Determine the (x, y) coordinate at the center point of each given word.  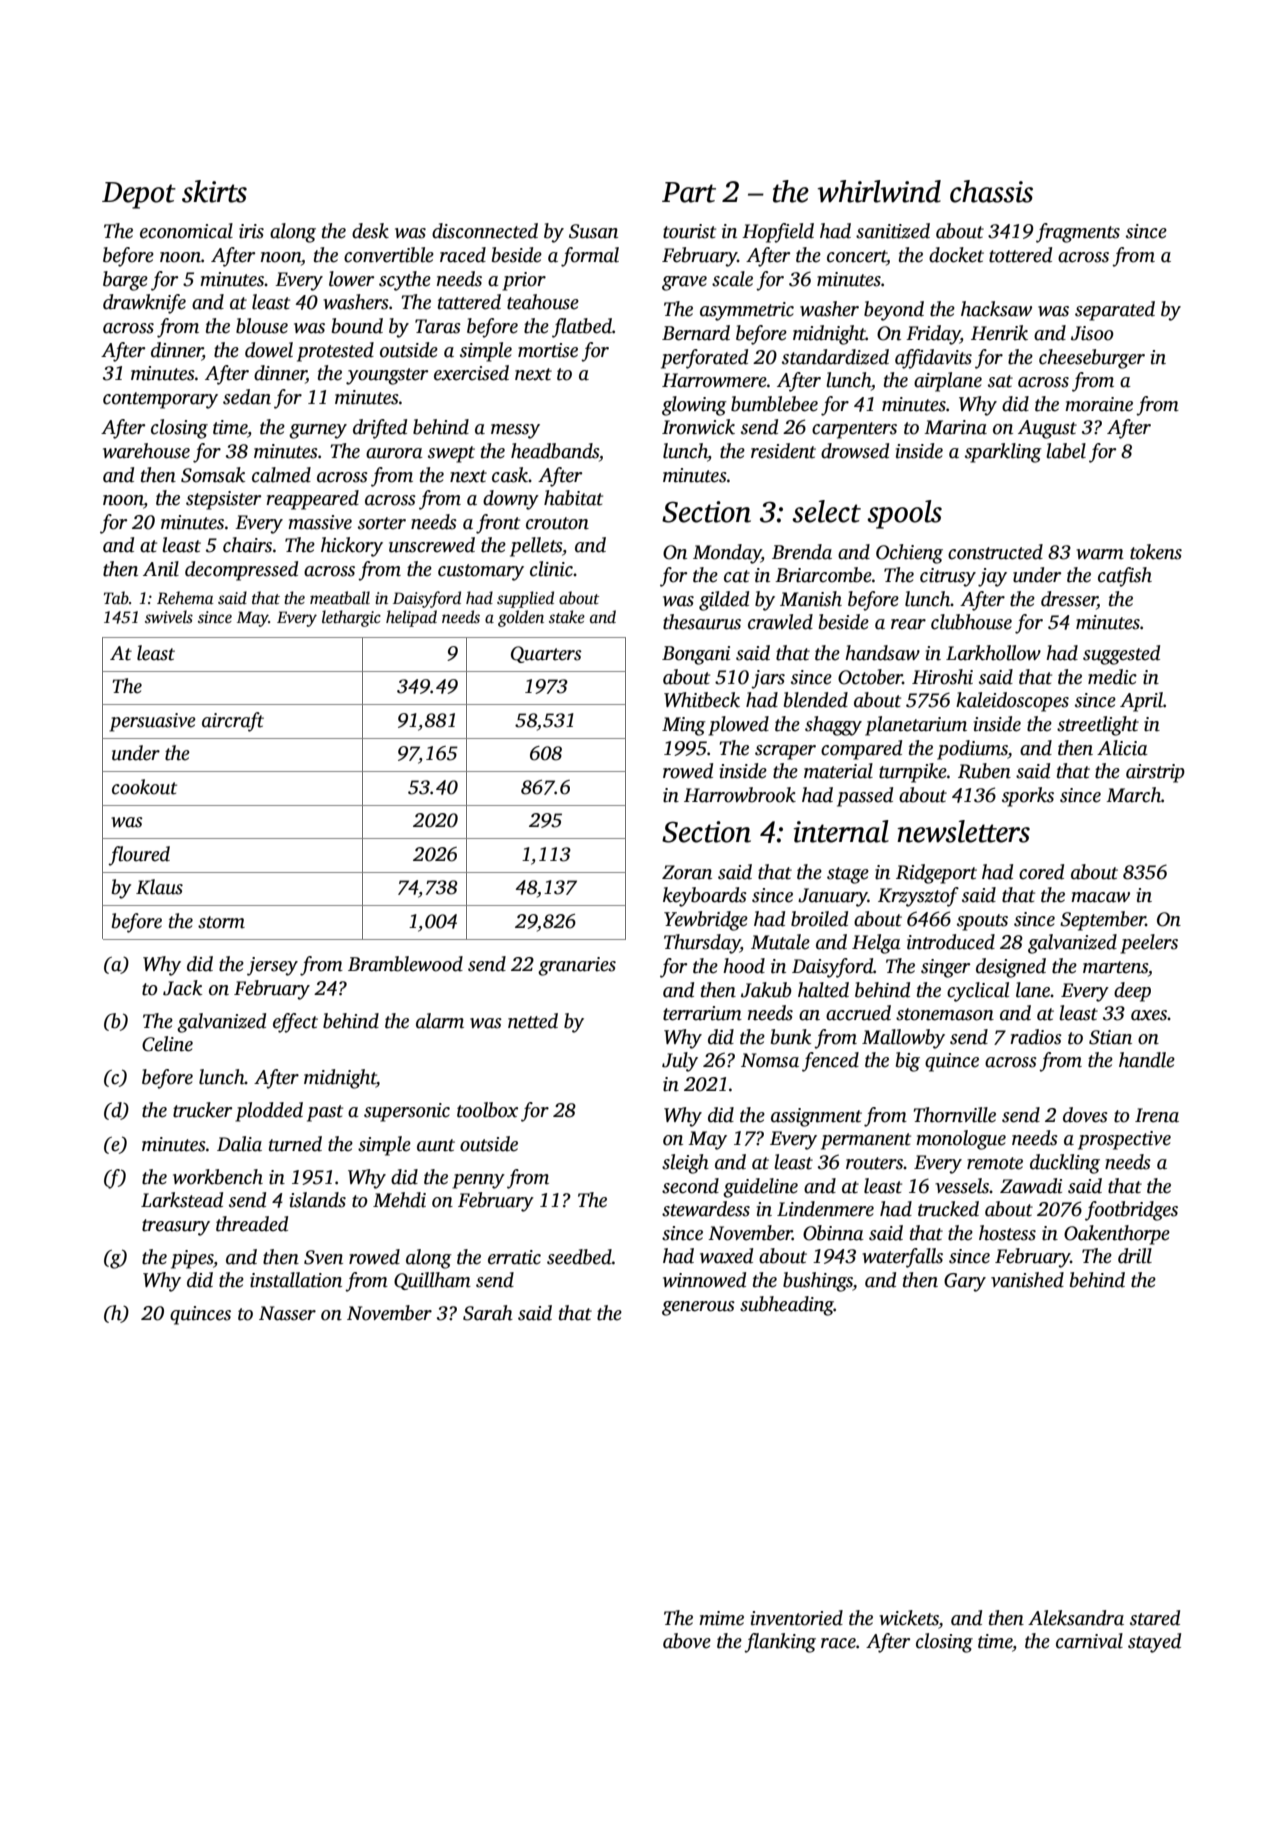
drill (1135, 1256)
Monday (727, 554)
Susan (593, 231)
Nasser (287, 1313)
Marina (955, 427)
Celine (167, 1044)
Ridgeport (936, 874)
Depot (139, 195)
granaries (577, 966)
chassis (991, 191)
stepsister (223, 500)
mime (721, 1618)
